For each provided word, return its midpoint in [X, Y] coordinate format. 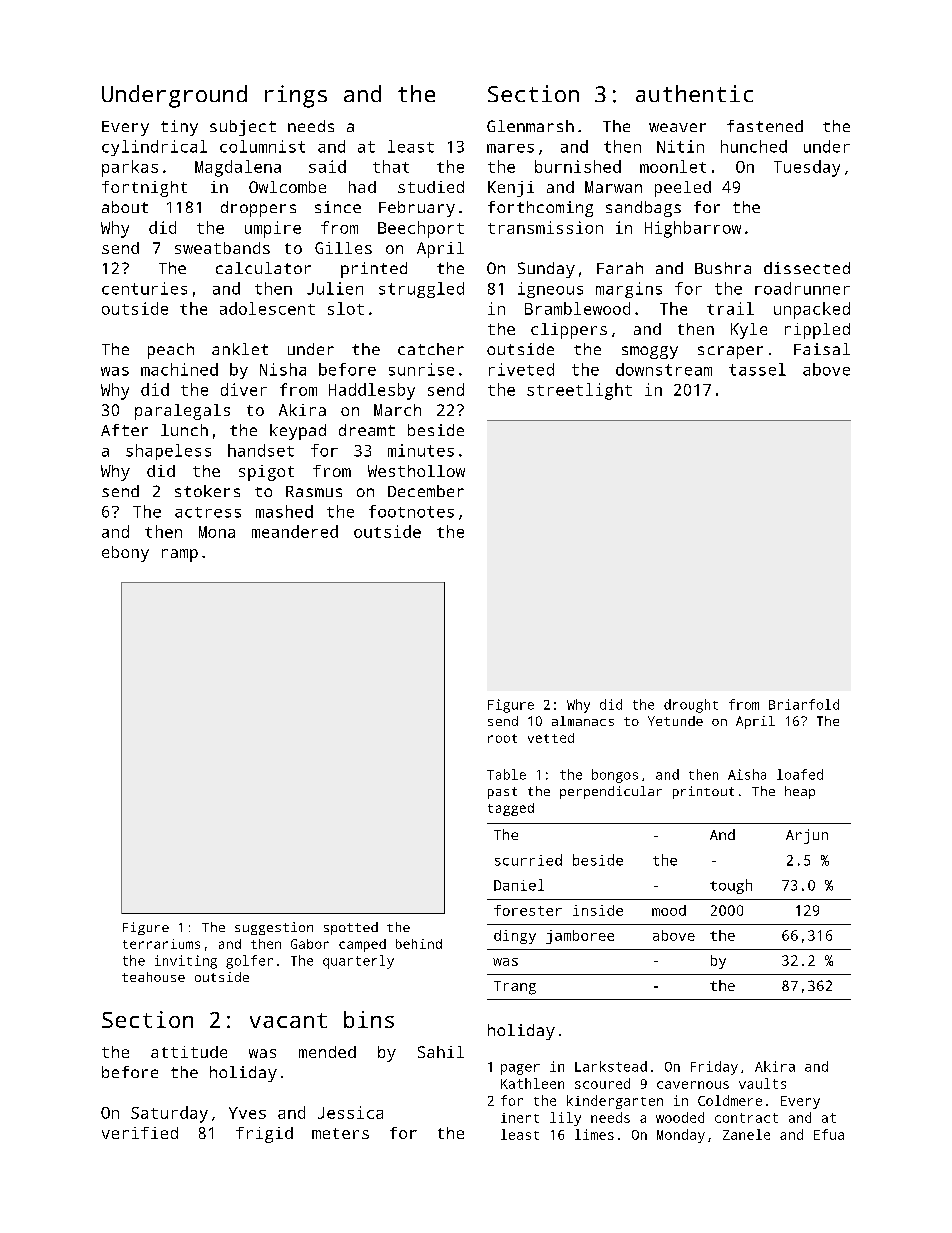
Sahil [441, 1052]
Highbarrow [693, 229]
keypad [298, 432]
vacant [288, 1020]
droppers [258, 209]
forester [528, 910]
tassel [757, 369]
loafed [800, 774]
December [426, 491]
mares [510, 148]
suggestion [274, 928]
